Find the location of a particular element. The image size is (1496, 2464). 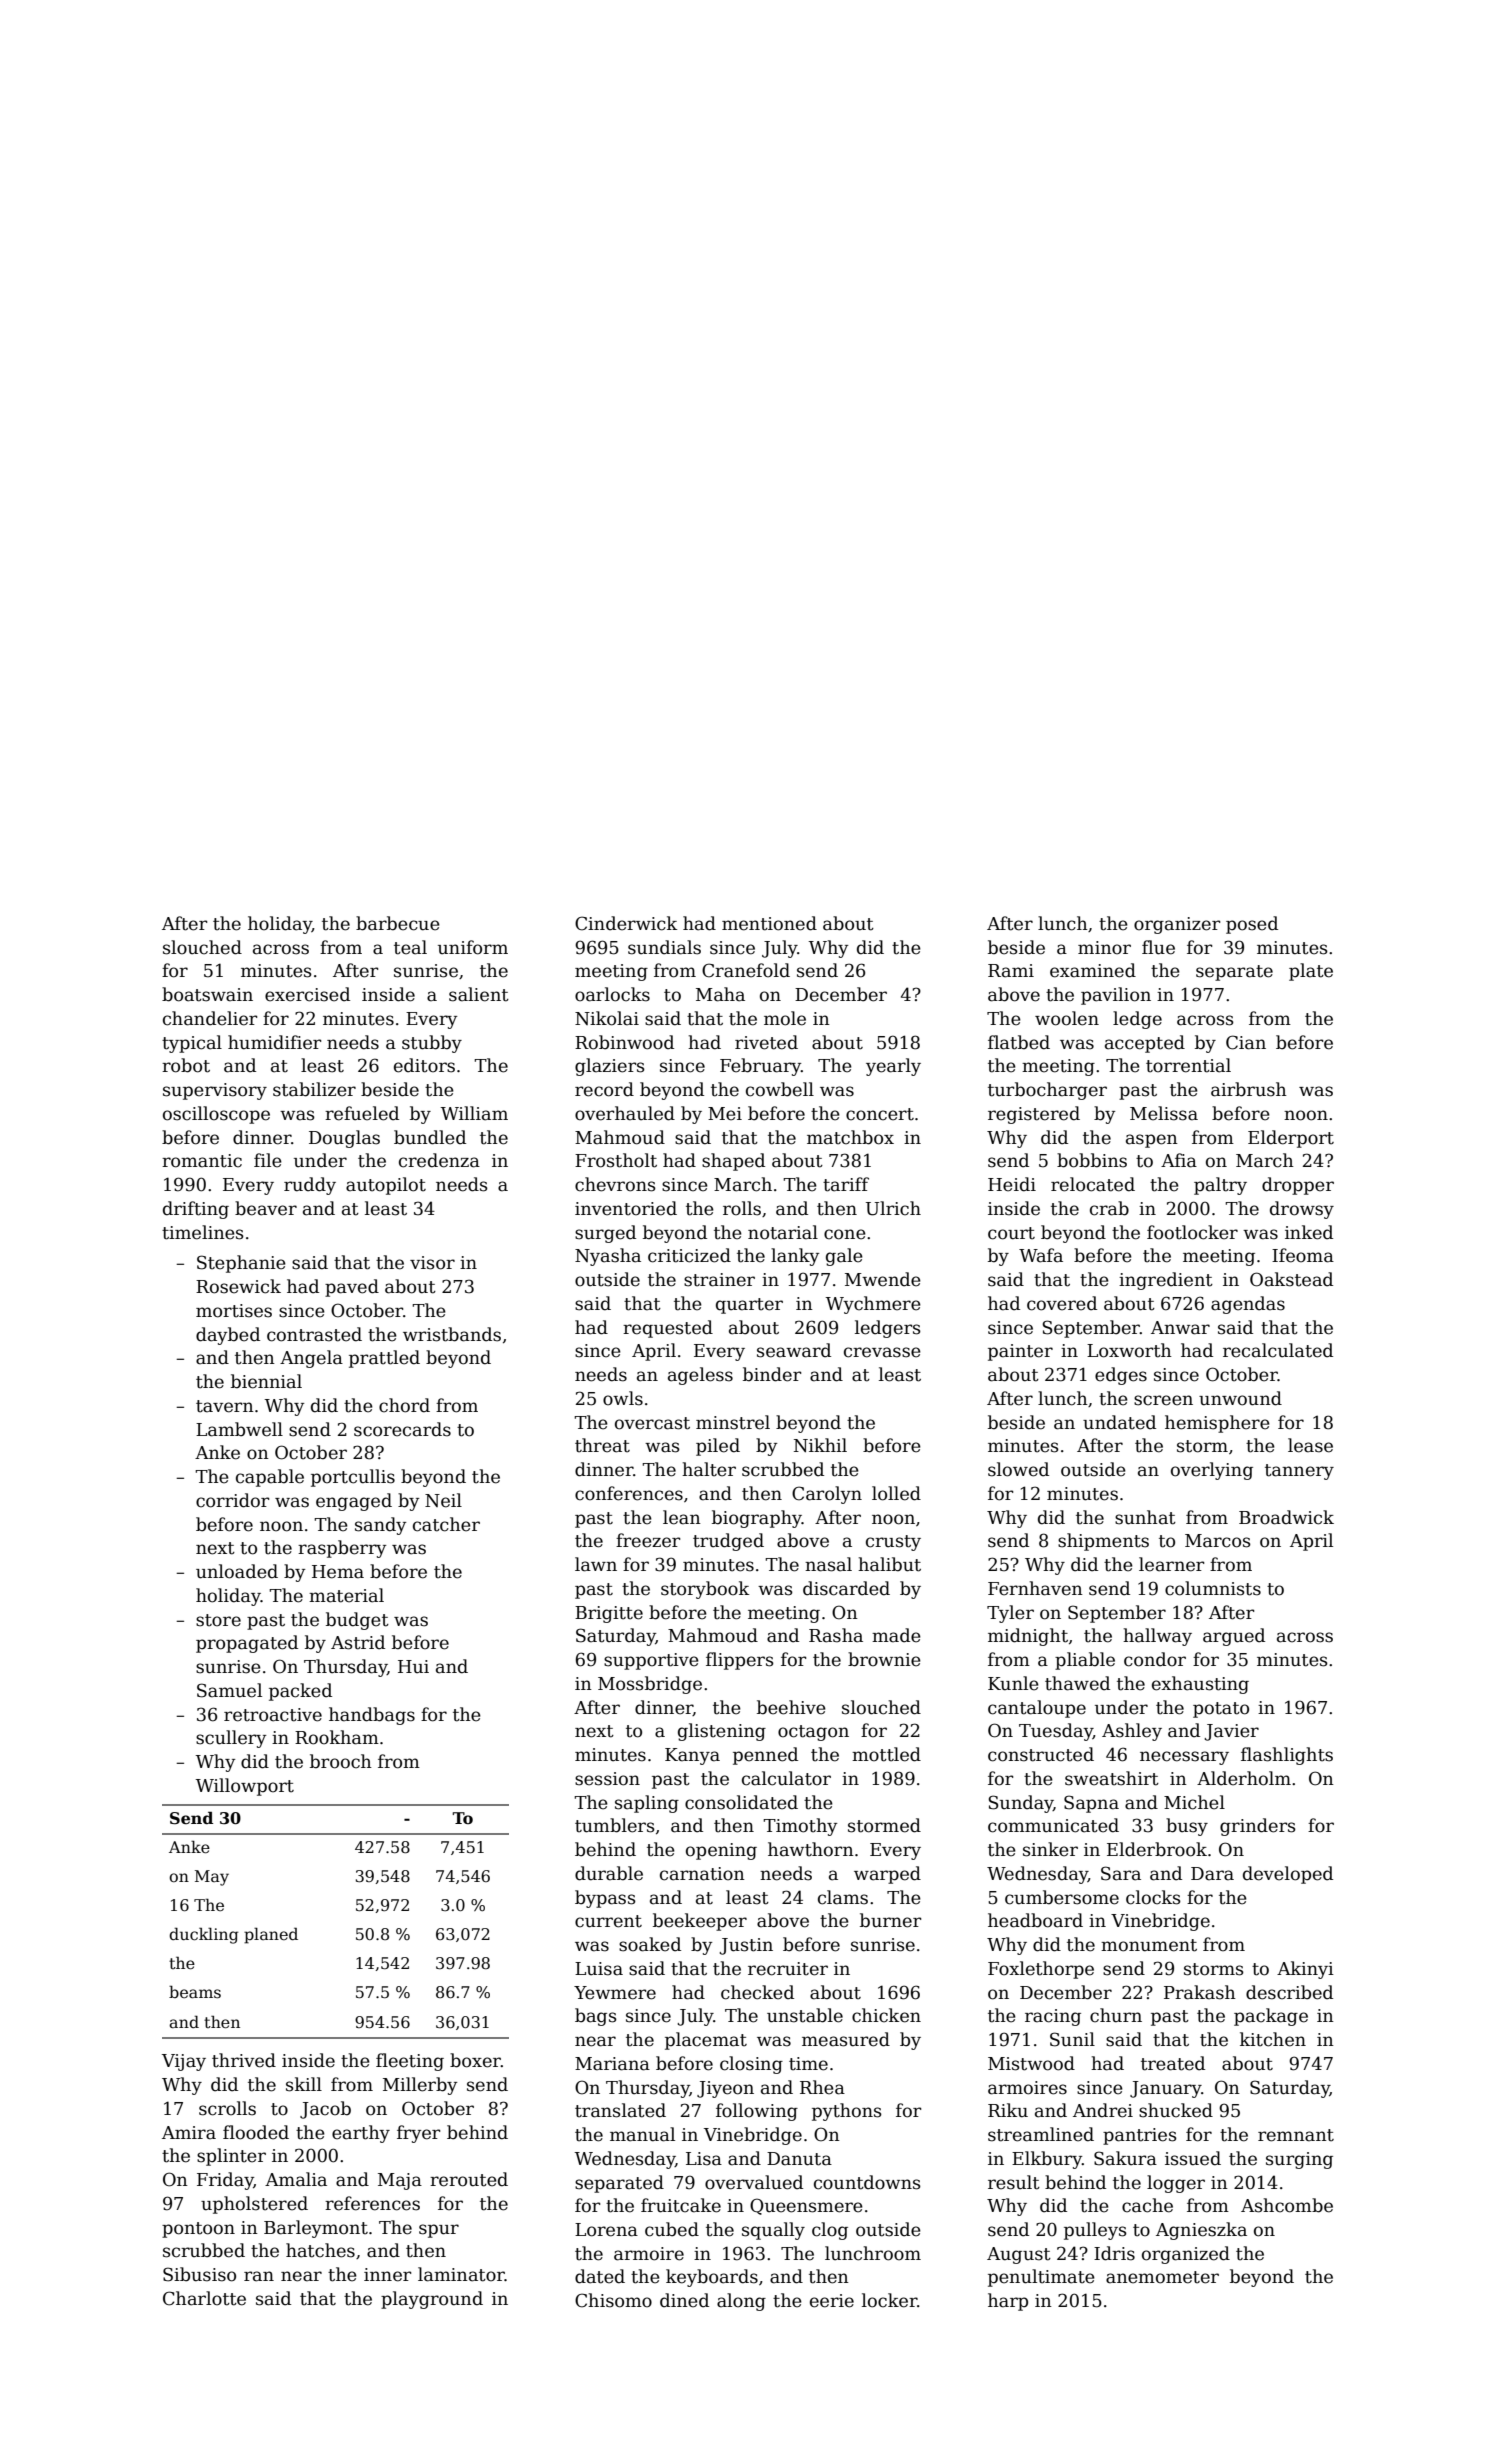

riveted is located at coordinates (766, 1042).
